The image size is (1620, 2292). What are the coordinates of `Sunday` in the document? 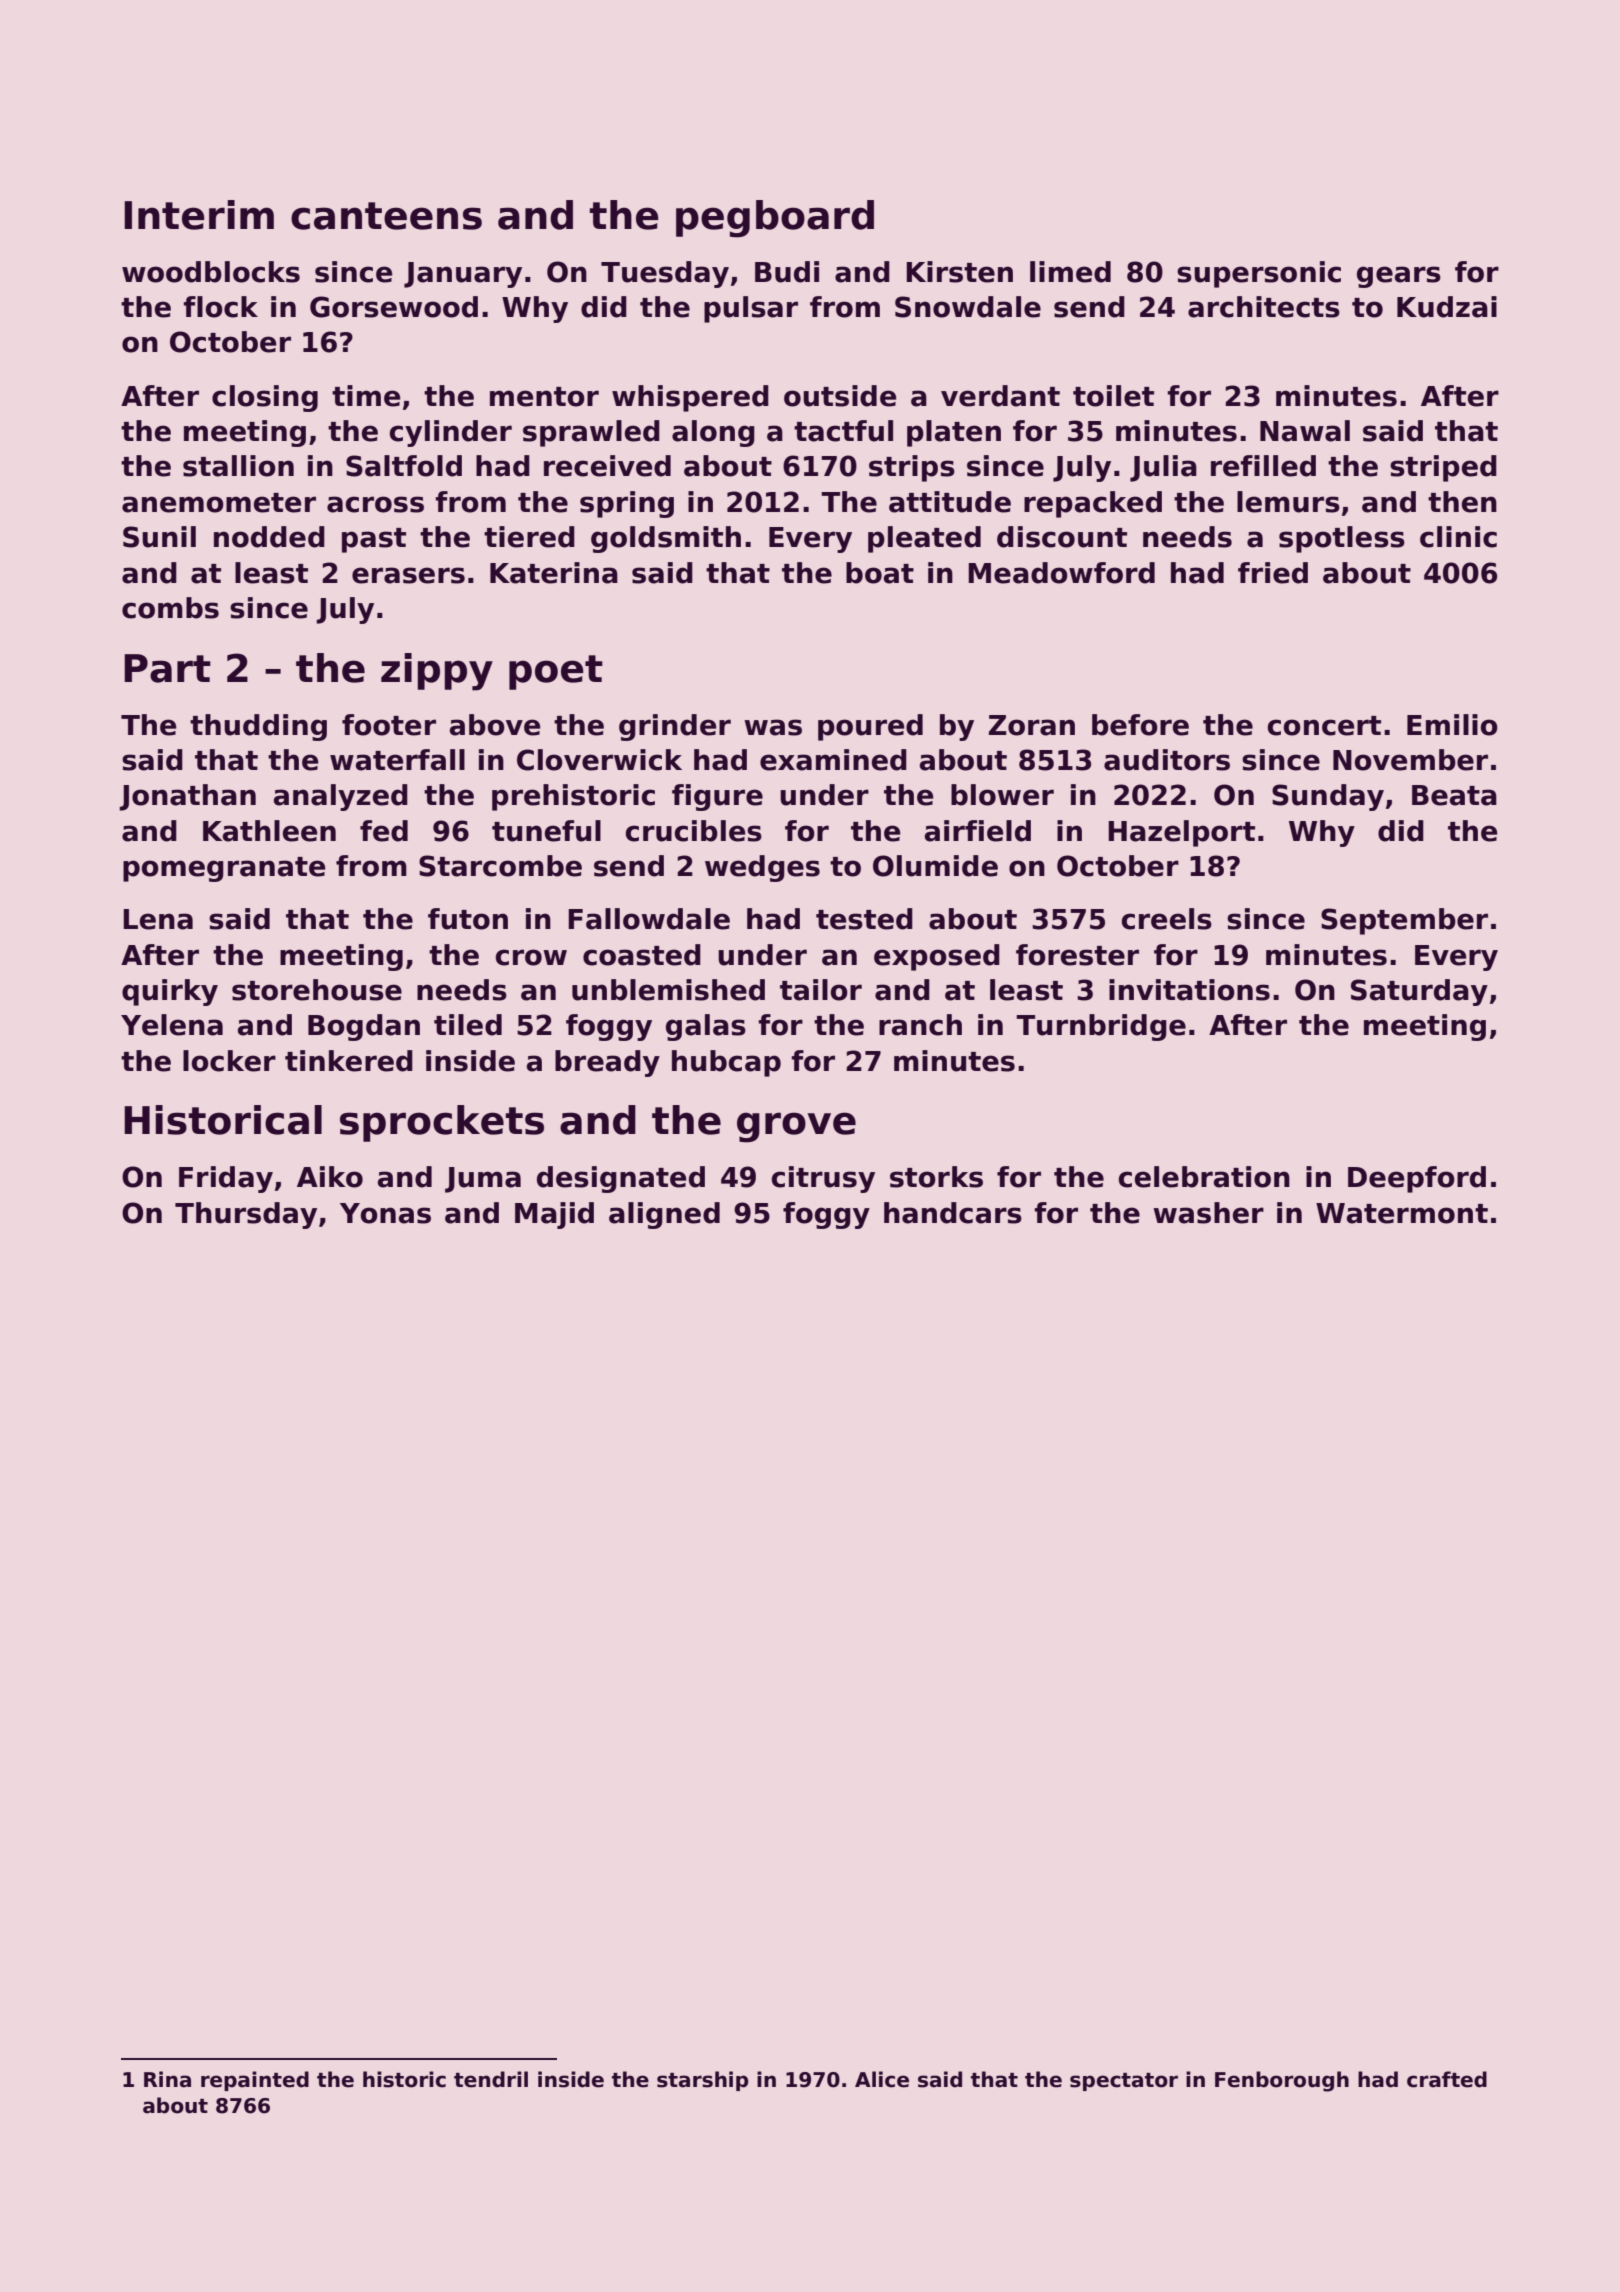 It's located at (1328, 797).
